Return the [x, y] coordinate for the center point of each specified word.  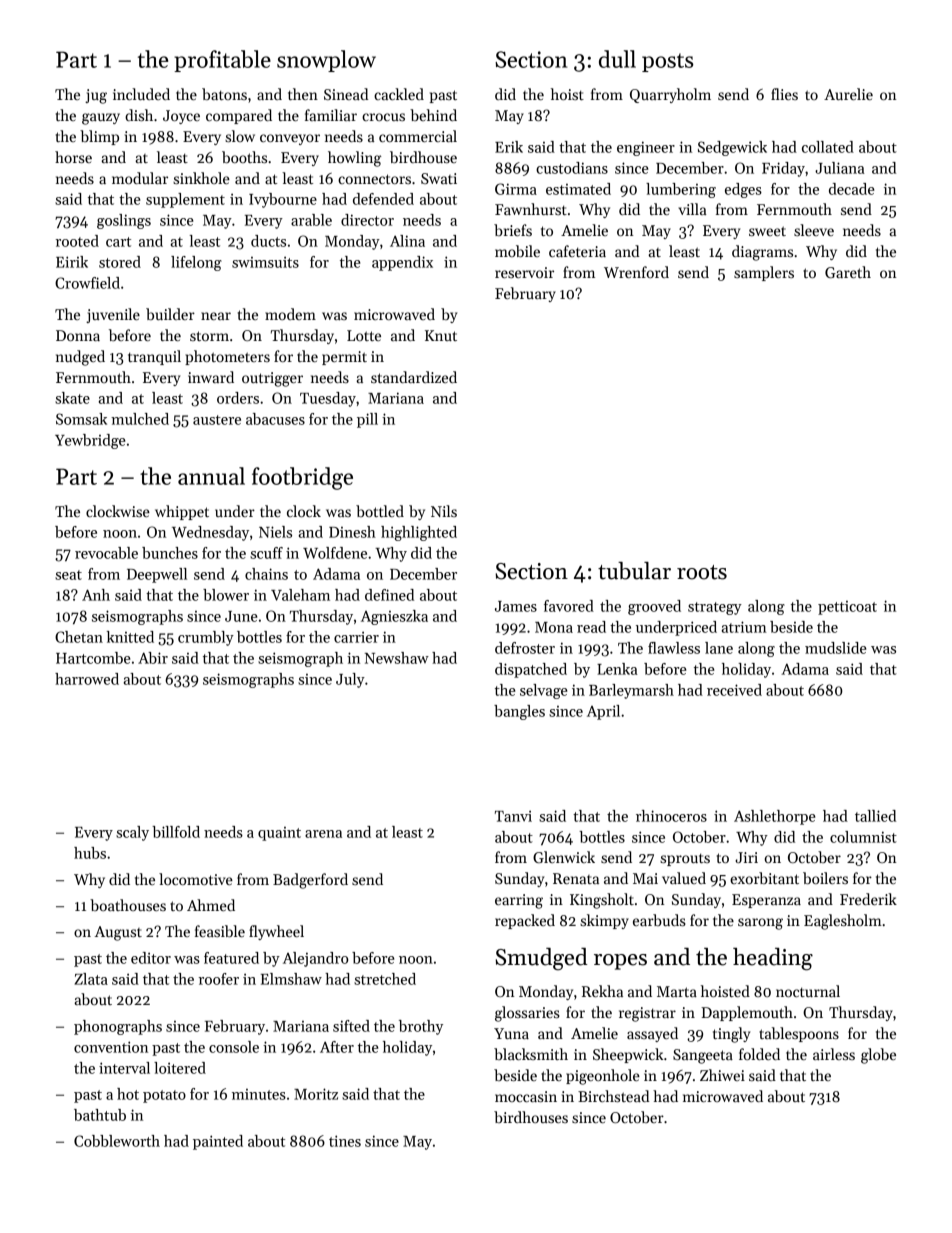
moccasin [526, 1096]
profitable [222, 61]
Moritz [316, 1094]
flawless [674, 648]
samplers [764, 273]
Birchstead [613, 1096]
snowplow [326, 61]
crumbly [206, 638]
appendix [402, 263]
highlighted [419, 533]
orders [238, 398]
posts [668, 62]
